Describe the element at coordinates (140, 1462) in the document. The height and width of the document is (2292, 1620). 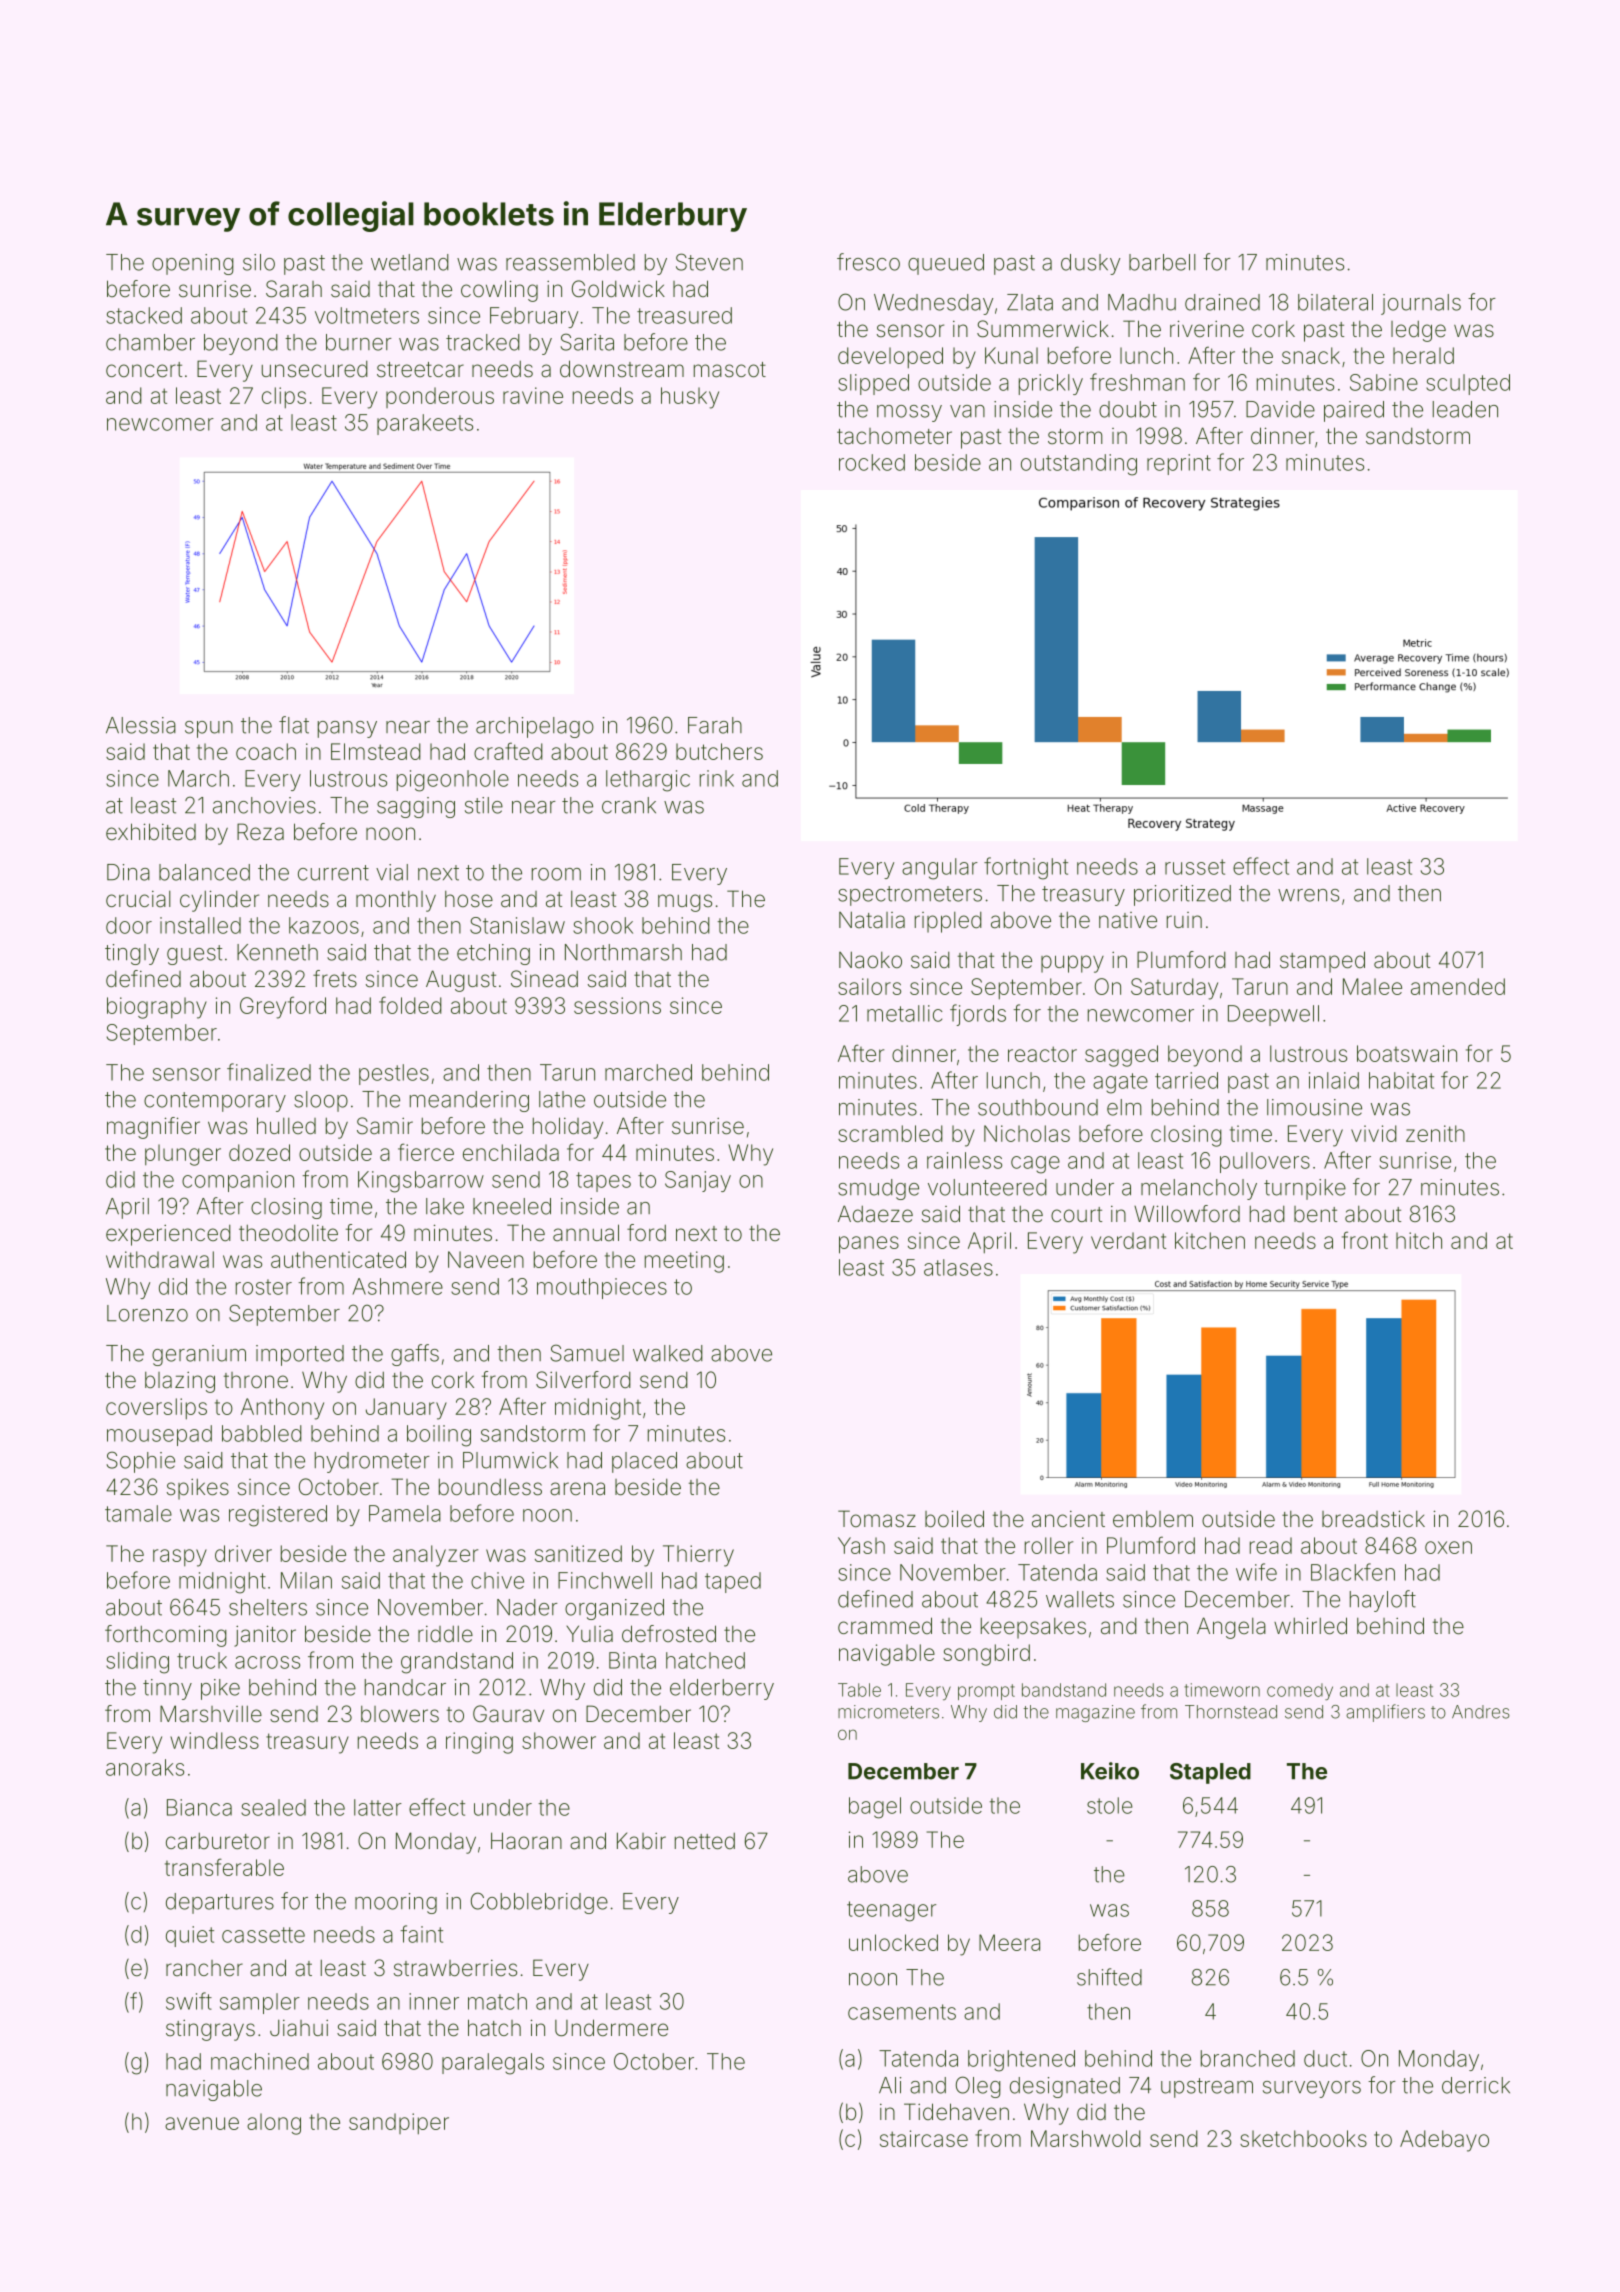
I see `Sophie` at that location.
